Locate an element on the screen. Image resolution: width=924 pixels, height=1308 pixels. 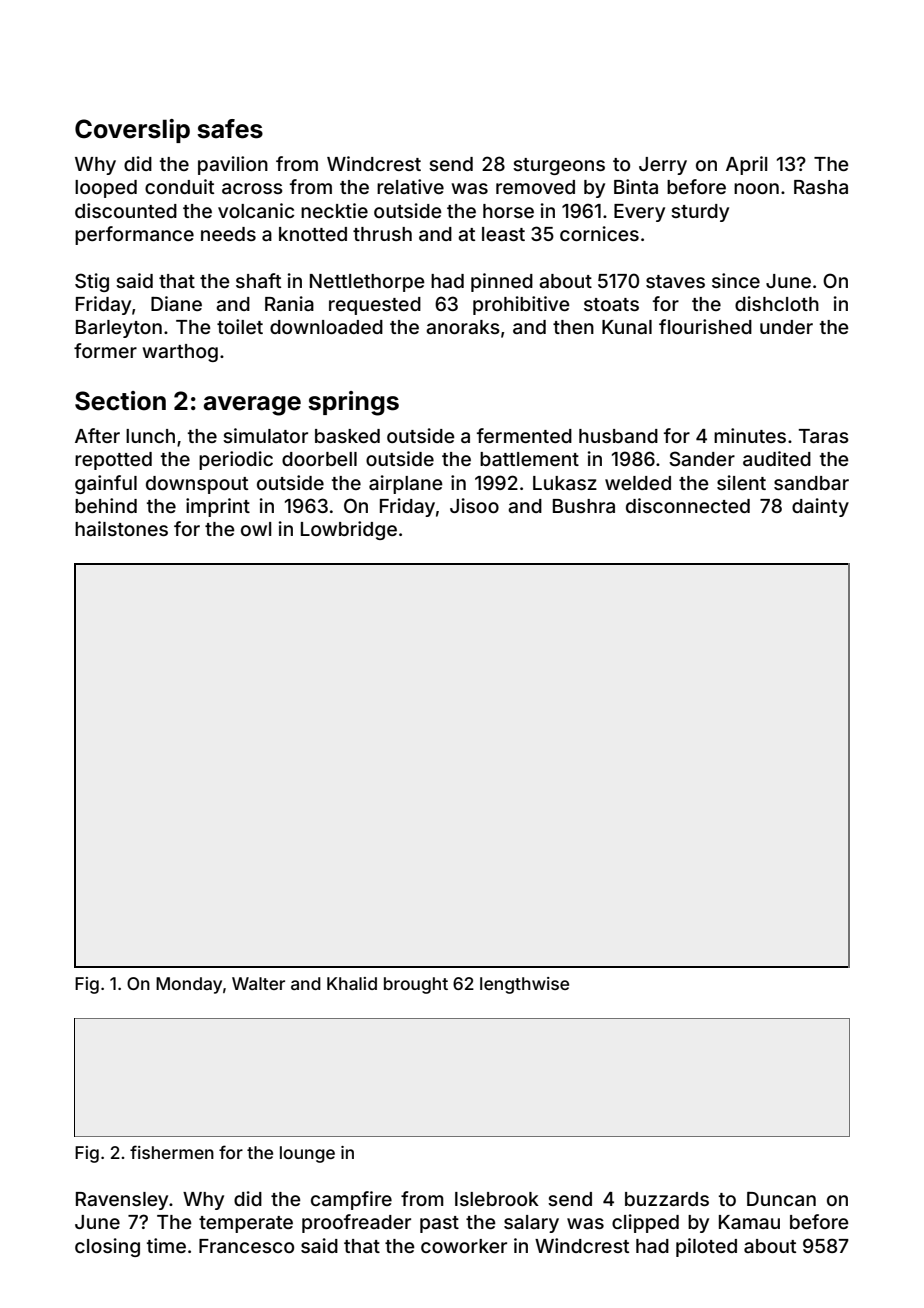
Monday is located at coordinates (189, 985).
